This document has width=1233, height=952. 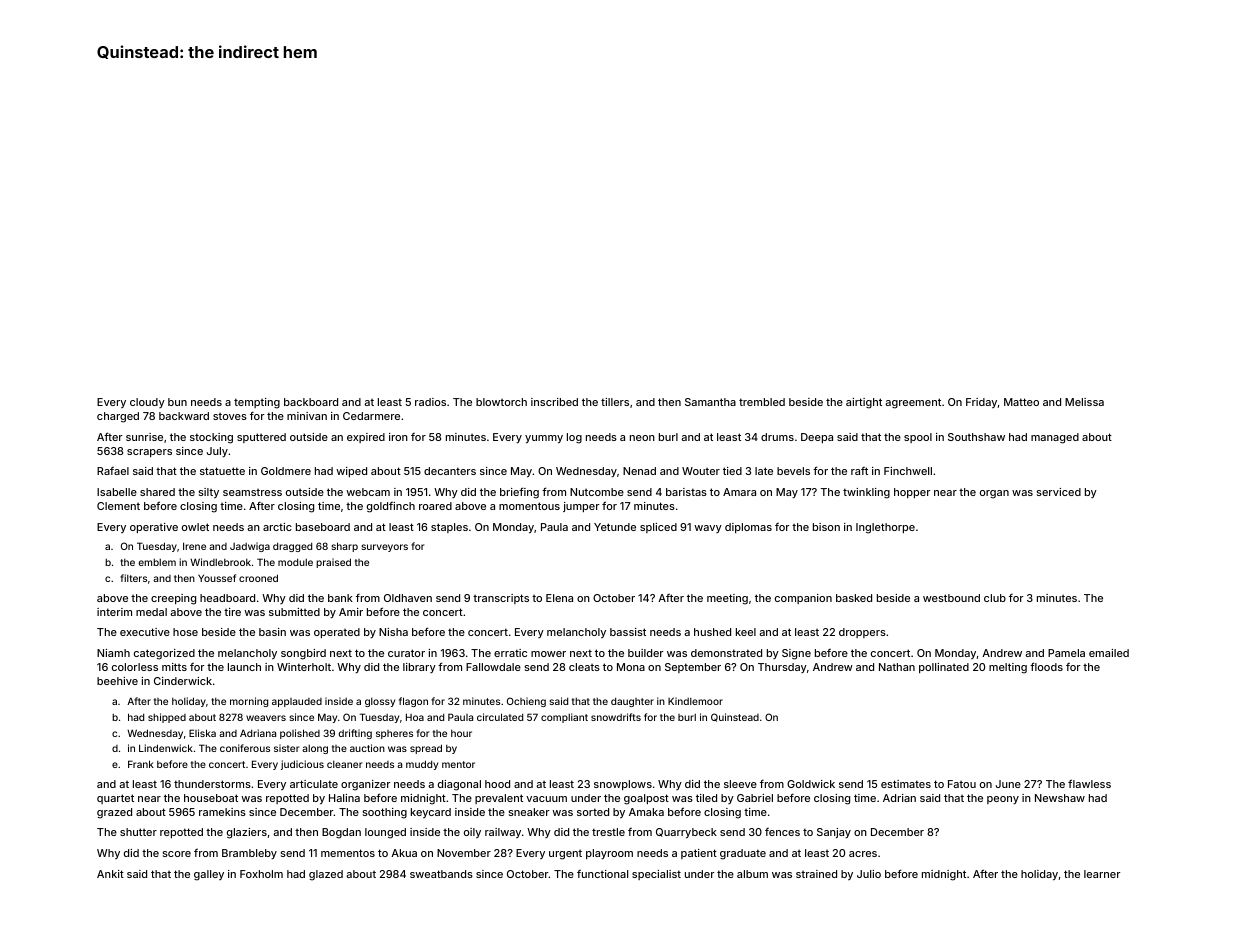 I want to click on backboard, so click(x=311, y=402).
